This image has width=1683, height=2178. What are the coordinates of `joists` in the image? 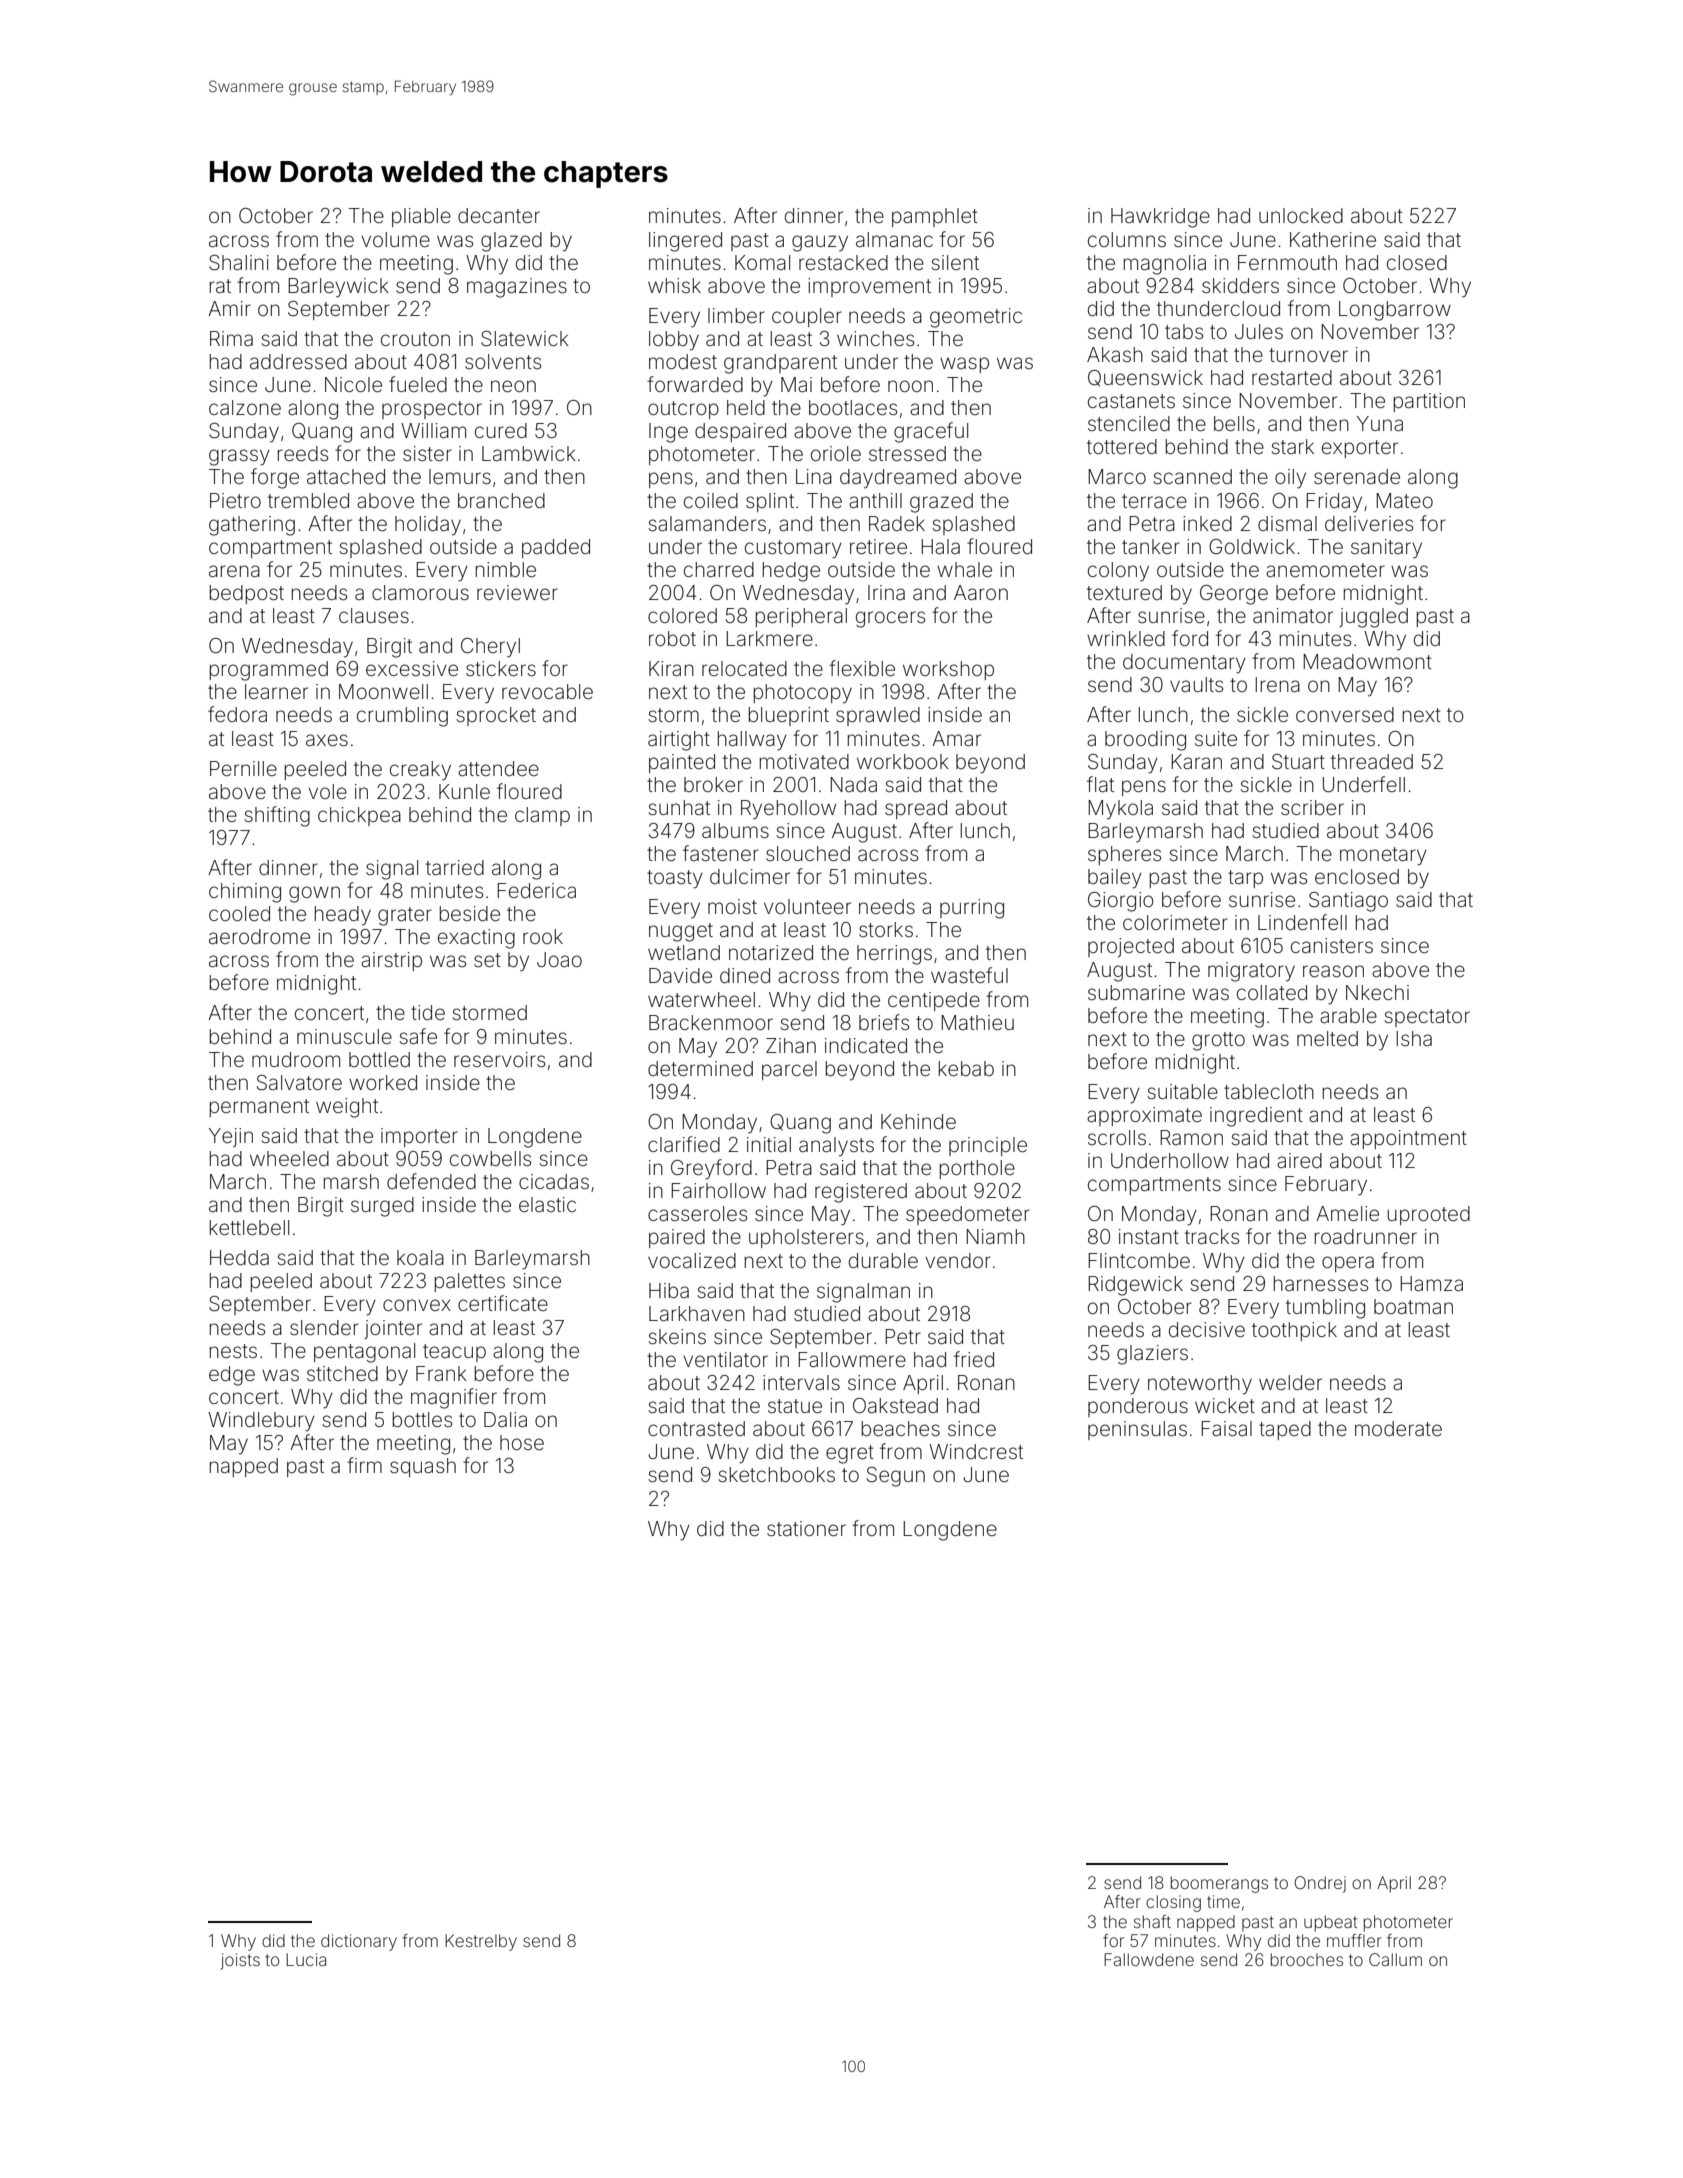 It's located at (240, 1961).
